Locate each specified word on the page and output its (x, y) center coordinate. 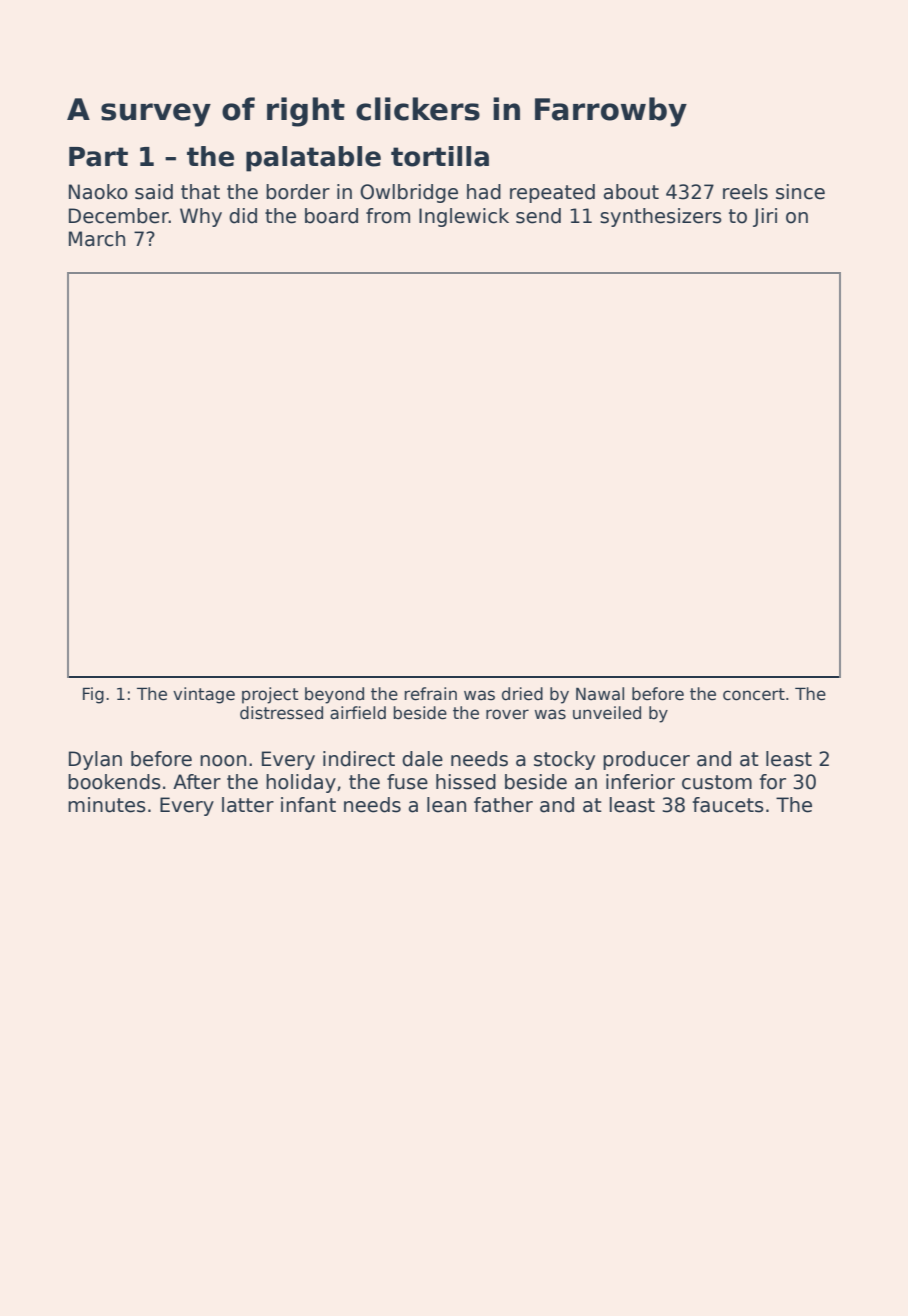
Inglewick (464, 217)
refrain (430, 694)
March (97, 239)
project (270, 695)
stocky (564, 760)
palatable (313, 159)
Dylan (95, 760)
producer (646, 760)
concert (754, 694)
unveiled (607, 713)
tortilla (440, 156)
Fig (93, 695)
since (800, 192)
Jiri (765, 217)
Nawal (600, 694)
